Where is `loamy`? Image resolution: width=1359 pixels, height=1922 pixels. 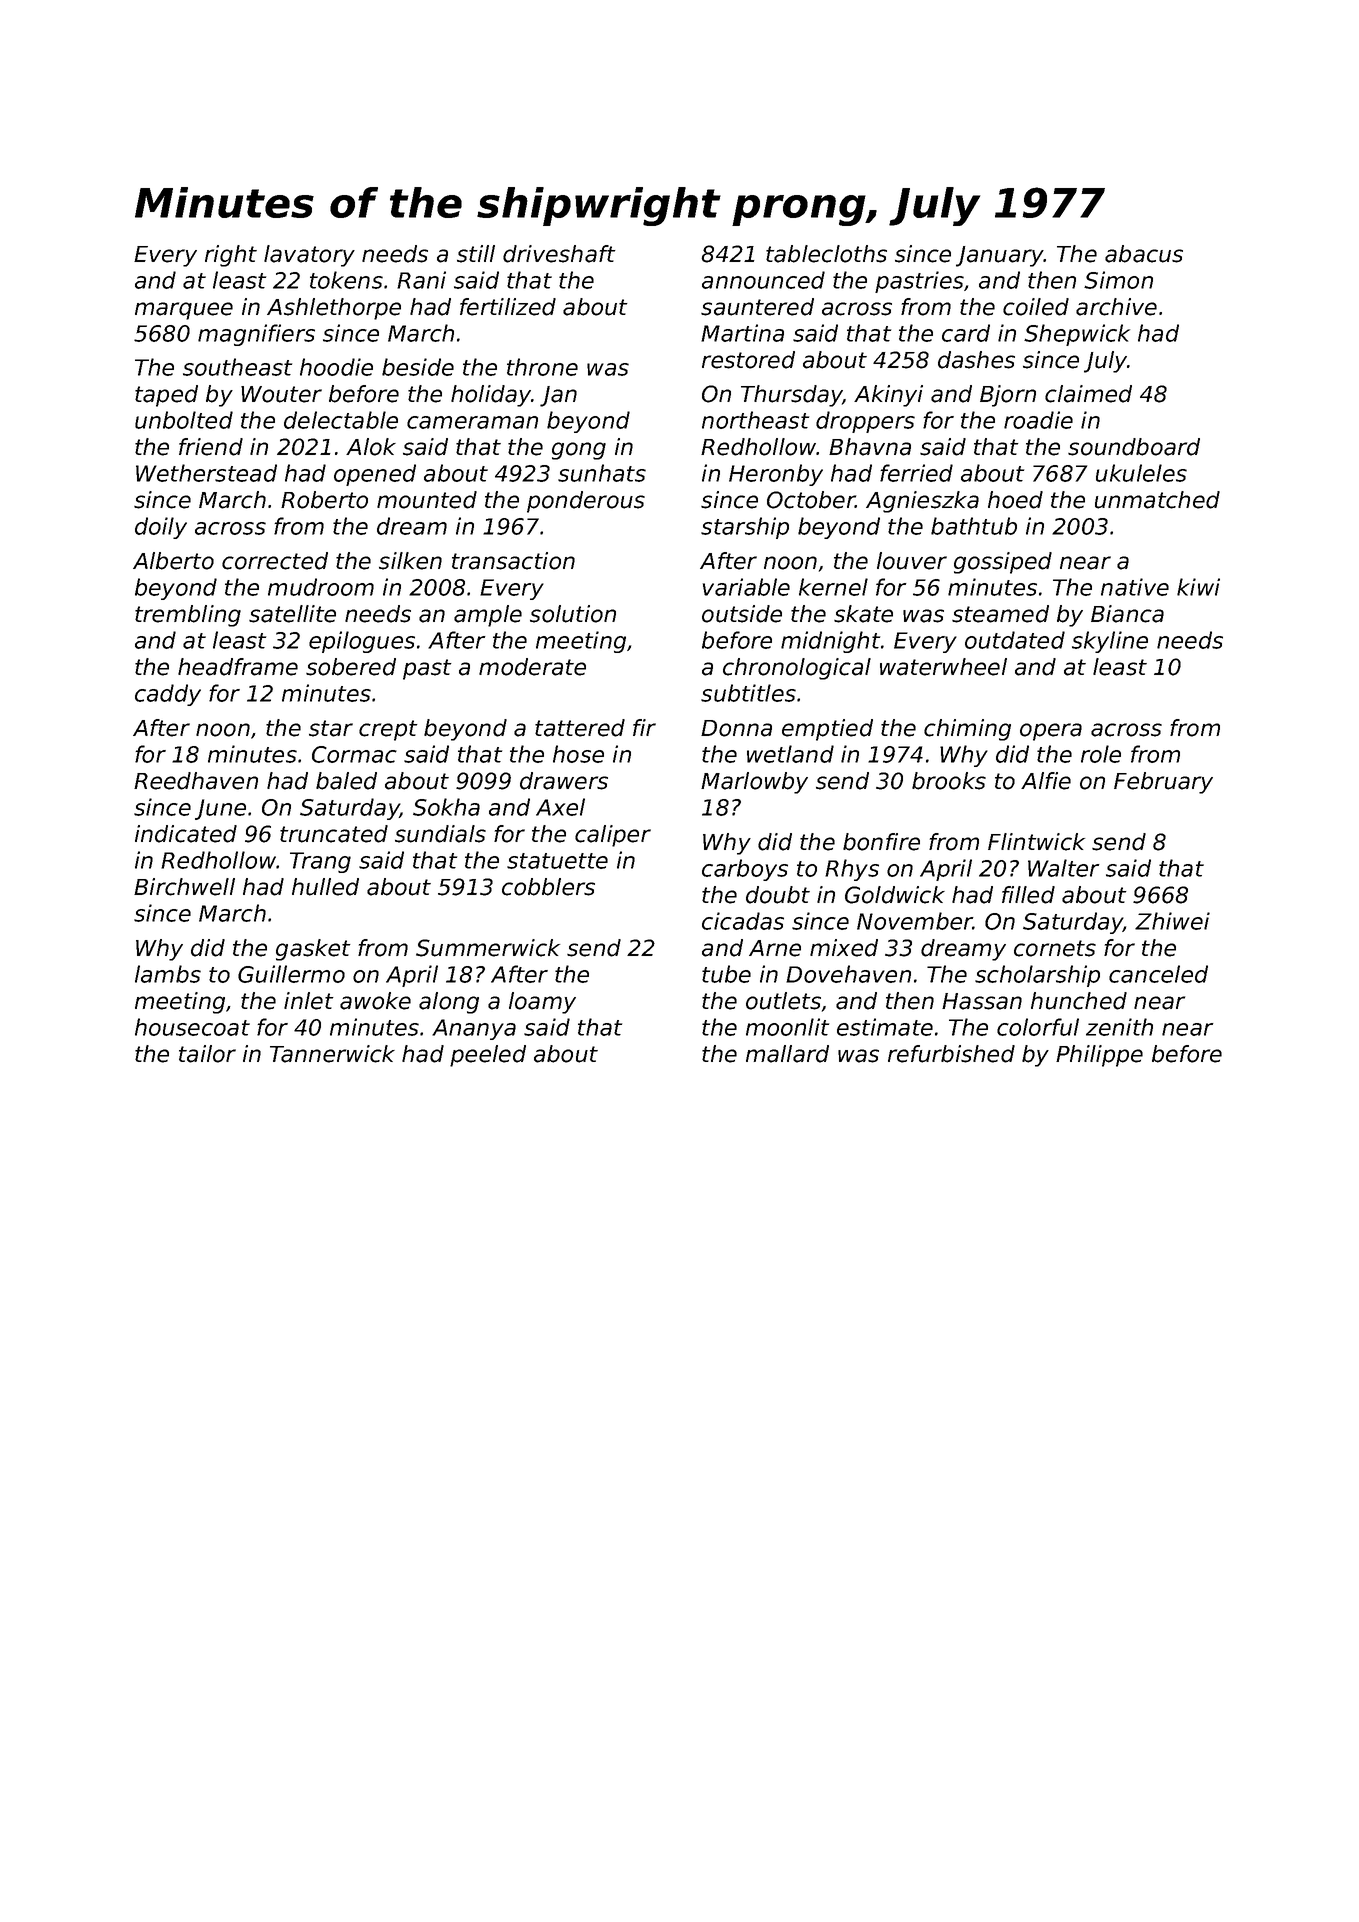 loamy is located at coordinates (542, 1003).
